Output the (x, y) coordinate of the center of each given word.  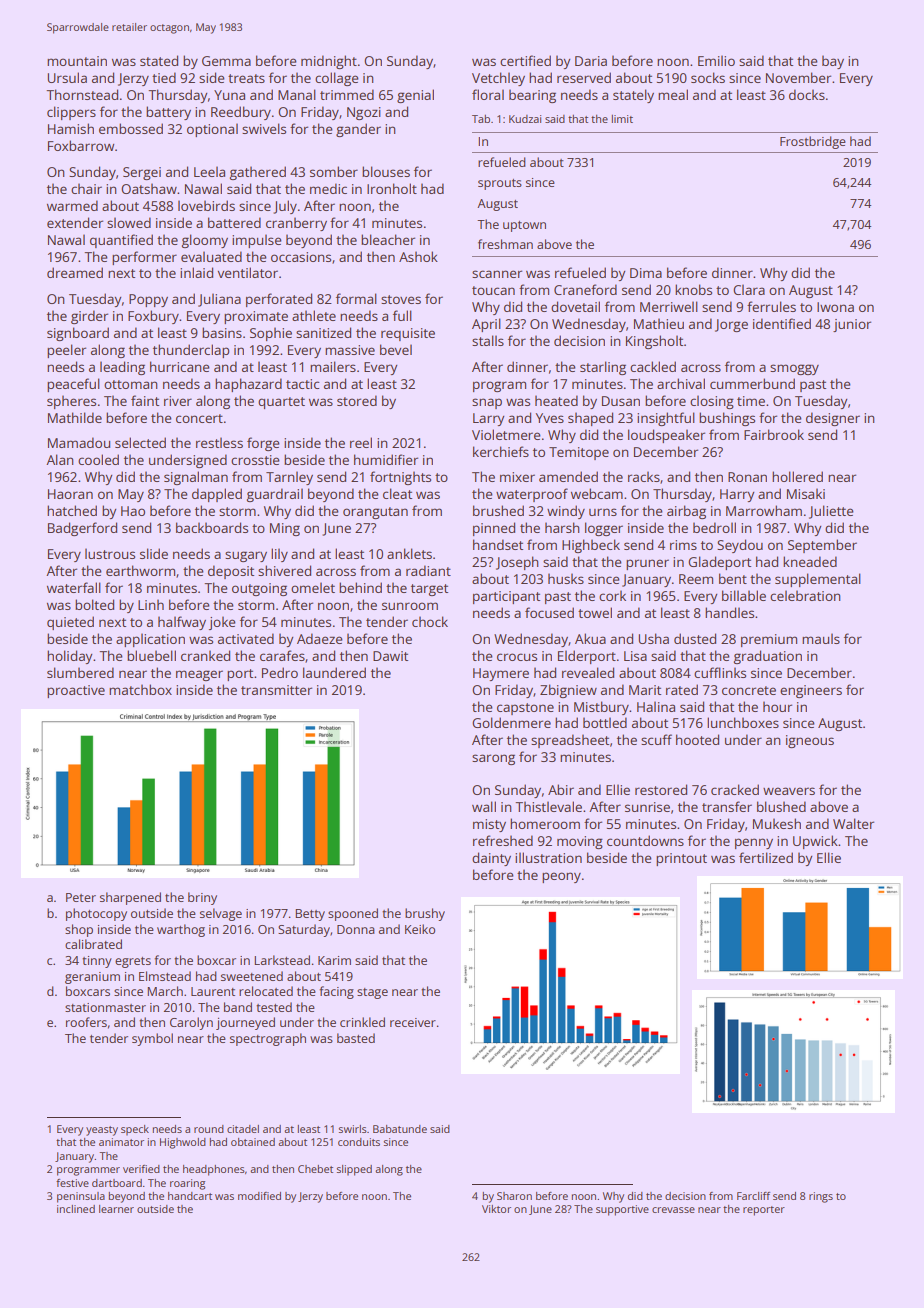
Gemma (226, 61)
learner (116, 1209)
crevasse (673, 1210)
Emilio (716, 60)
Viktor (496, 1209)
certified (525, 60)
